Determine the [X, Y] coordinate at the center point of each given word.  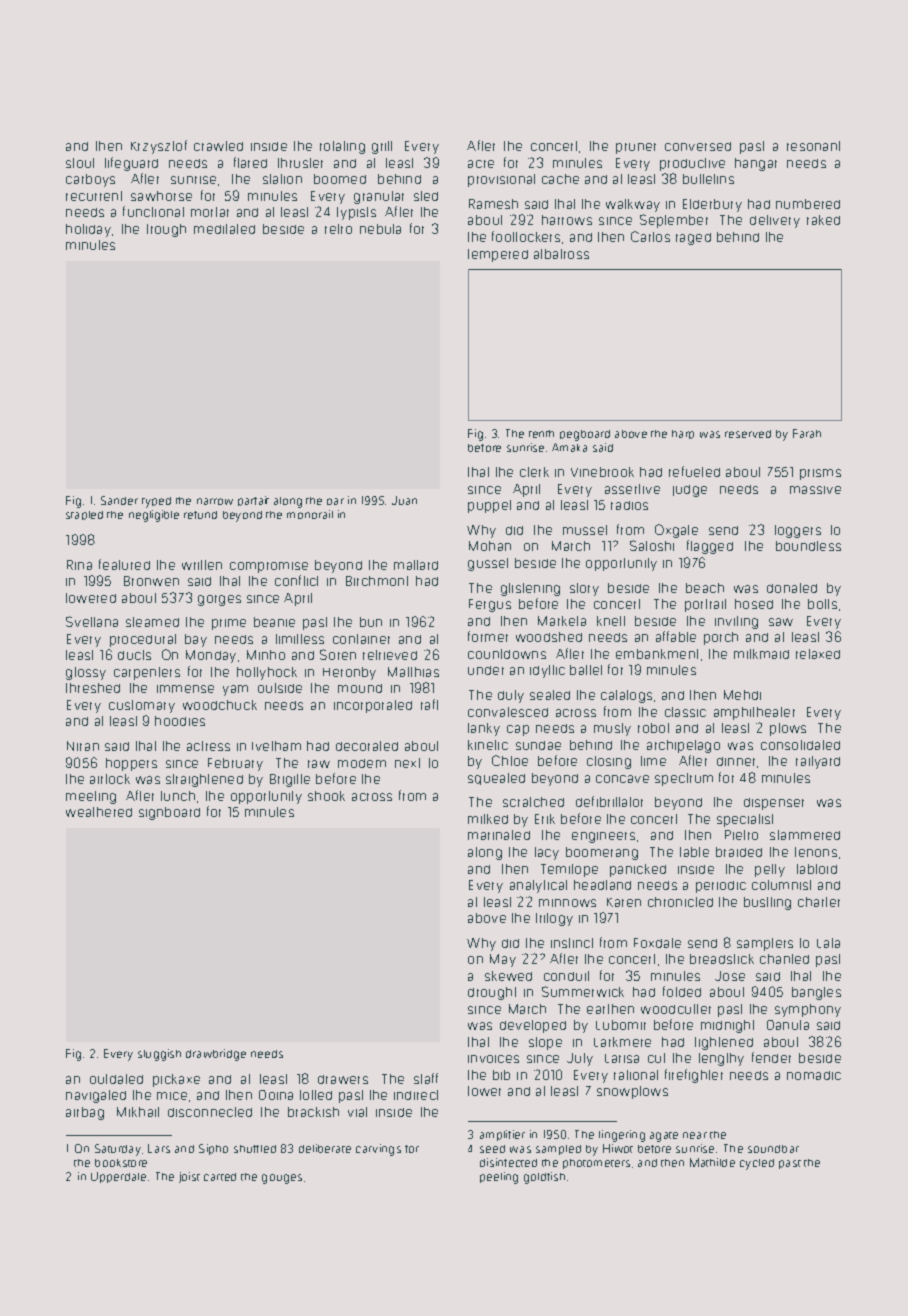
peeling [499, 1178]
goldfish [544, 1178]
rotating [342, 147]
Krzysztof [159, 147]
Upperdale [118, 1177]
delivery [775, 221]
